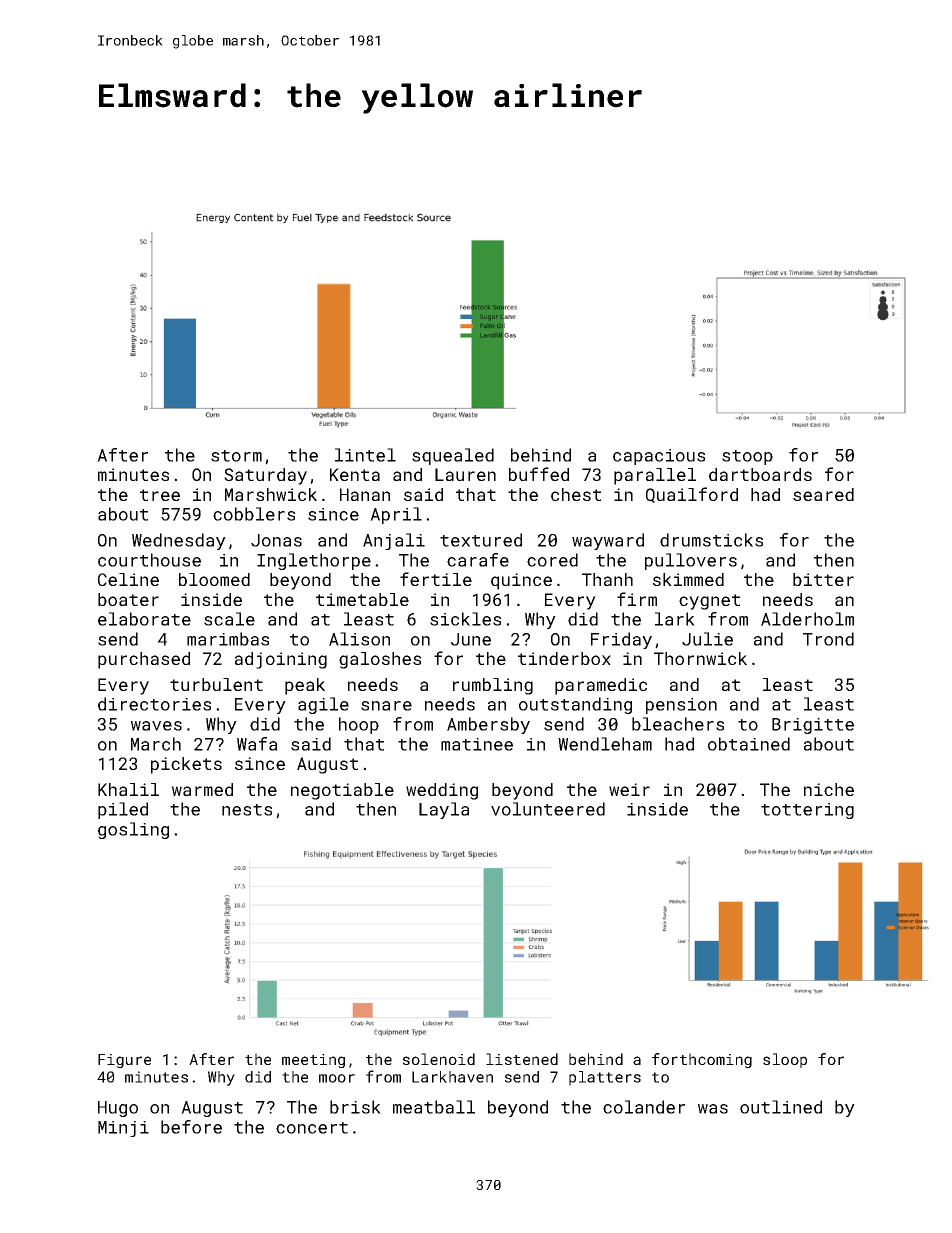 The height and width of the page is (1233, 952). I want to click on Lauren, so click(465, 474).
